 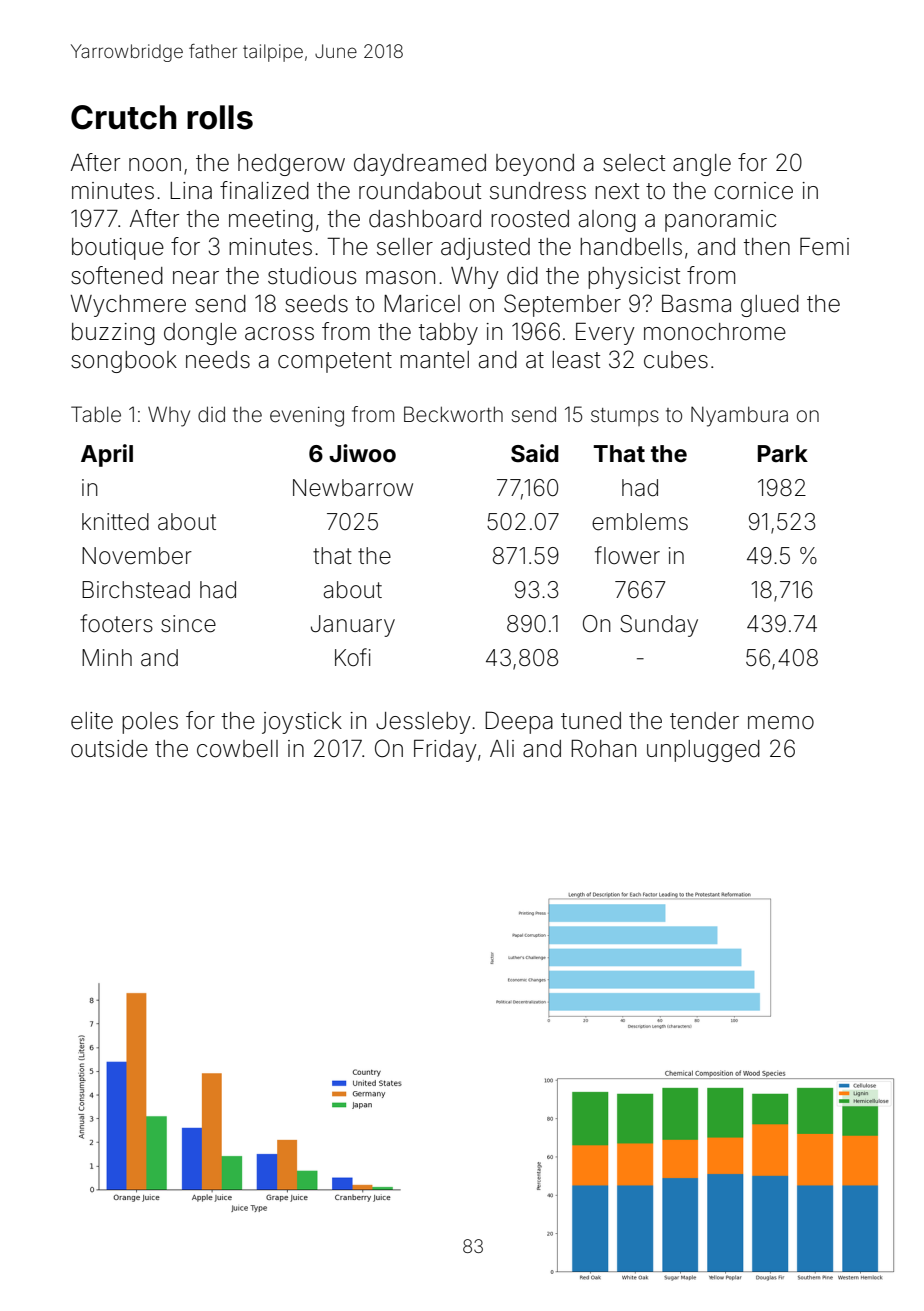 What do you see at coordinates (702, 165) in the document?
I see `angle` at bounding box center [702, 165].
